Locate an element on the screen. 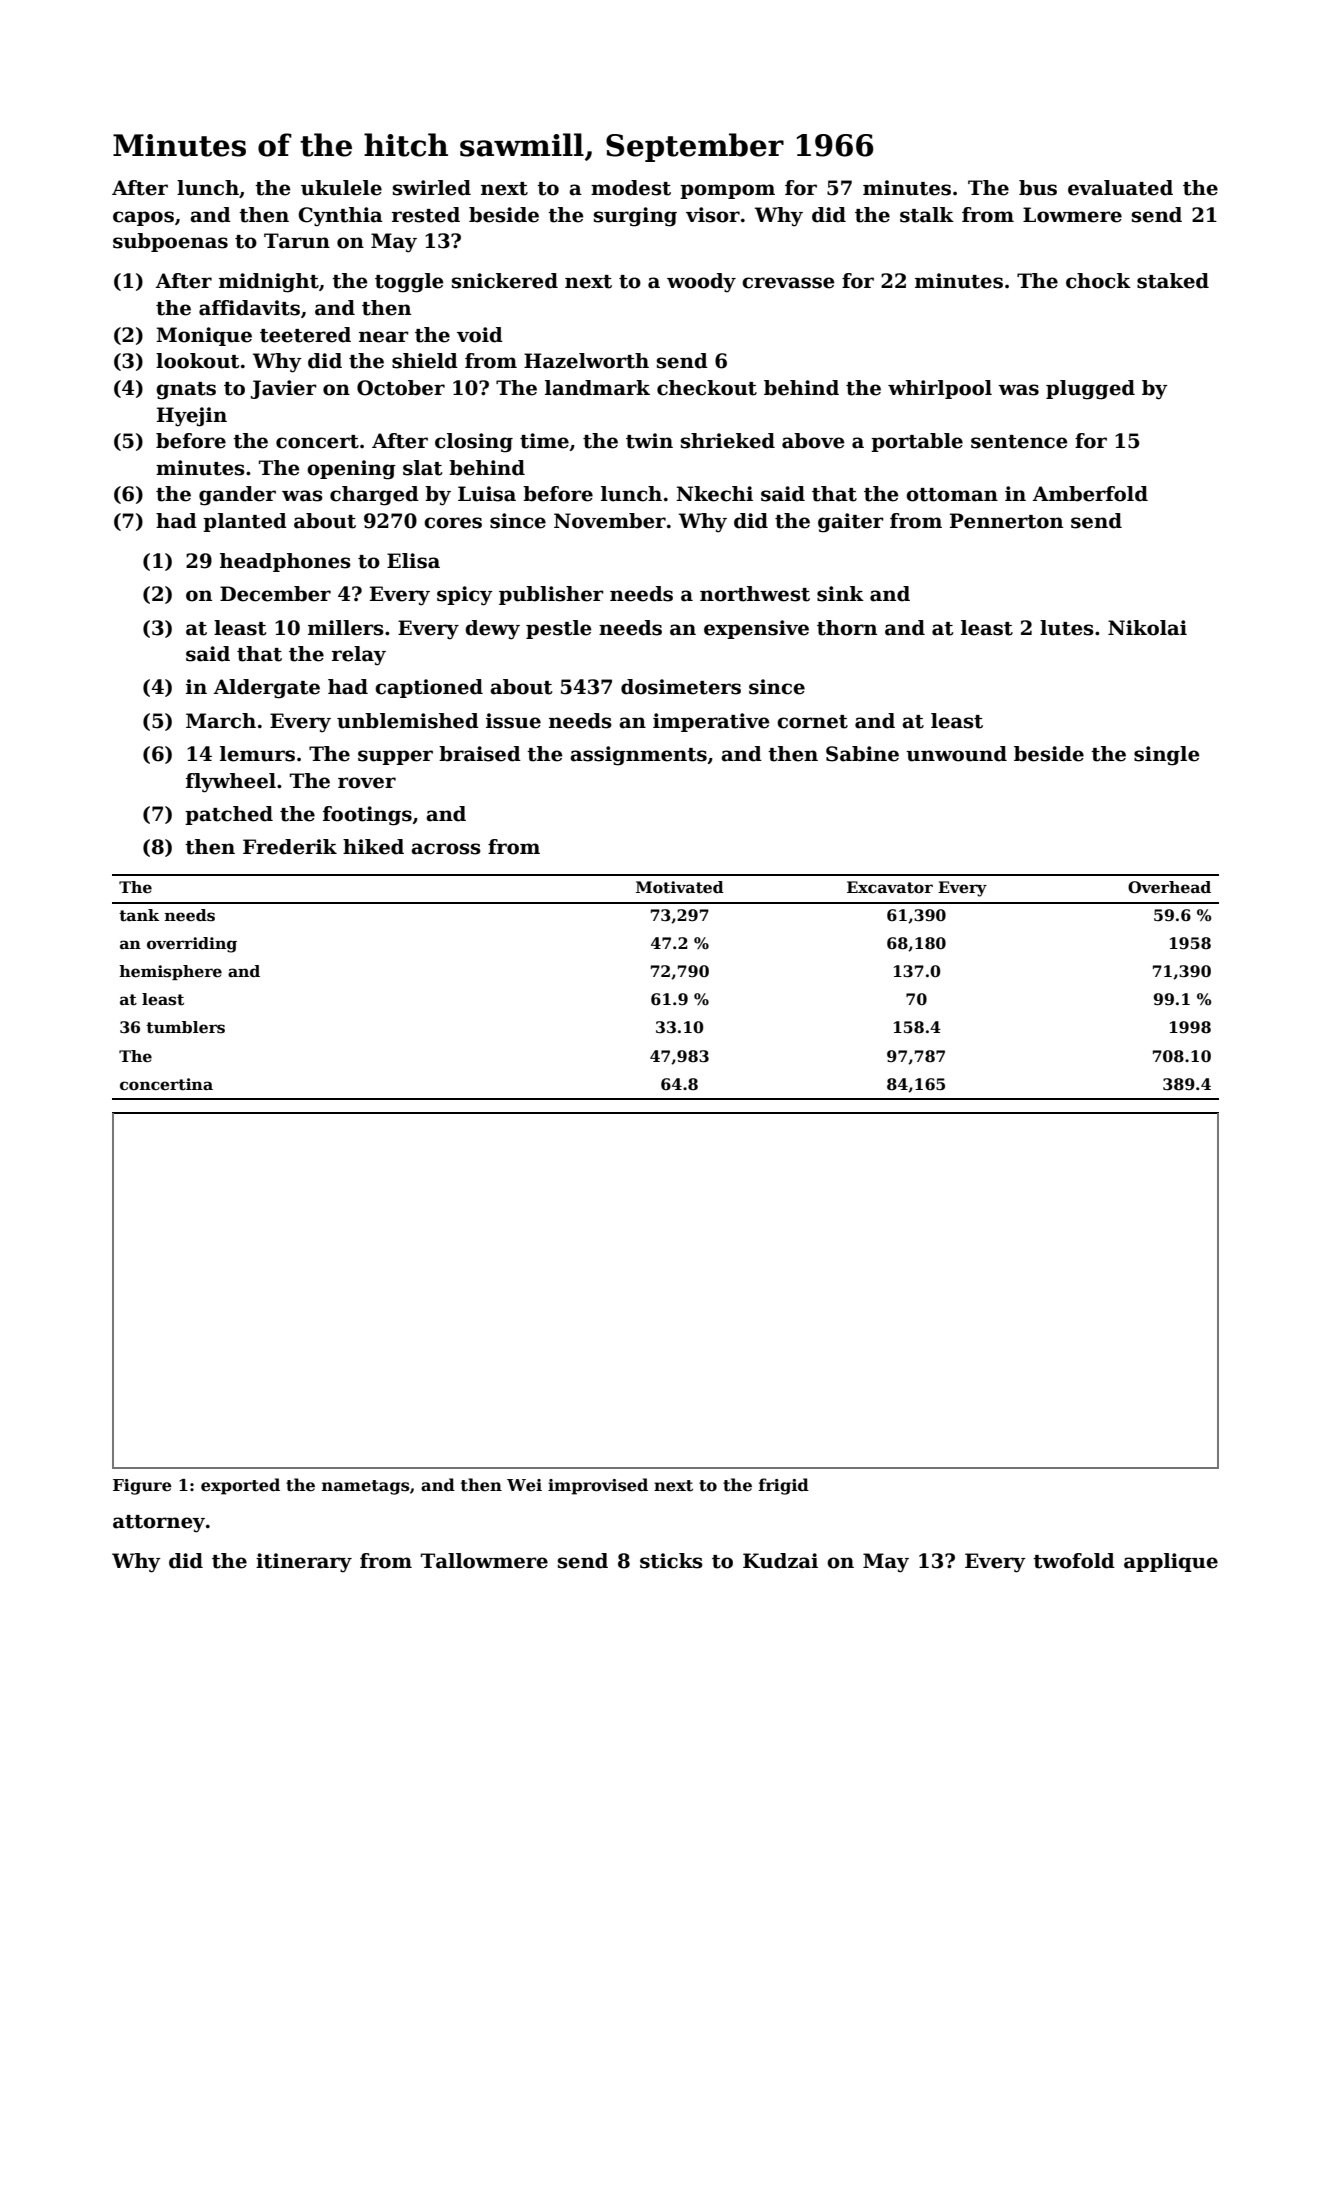  capos is located at coordinates (143, 218).
